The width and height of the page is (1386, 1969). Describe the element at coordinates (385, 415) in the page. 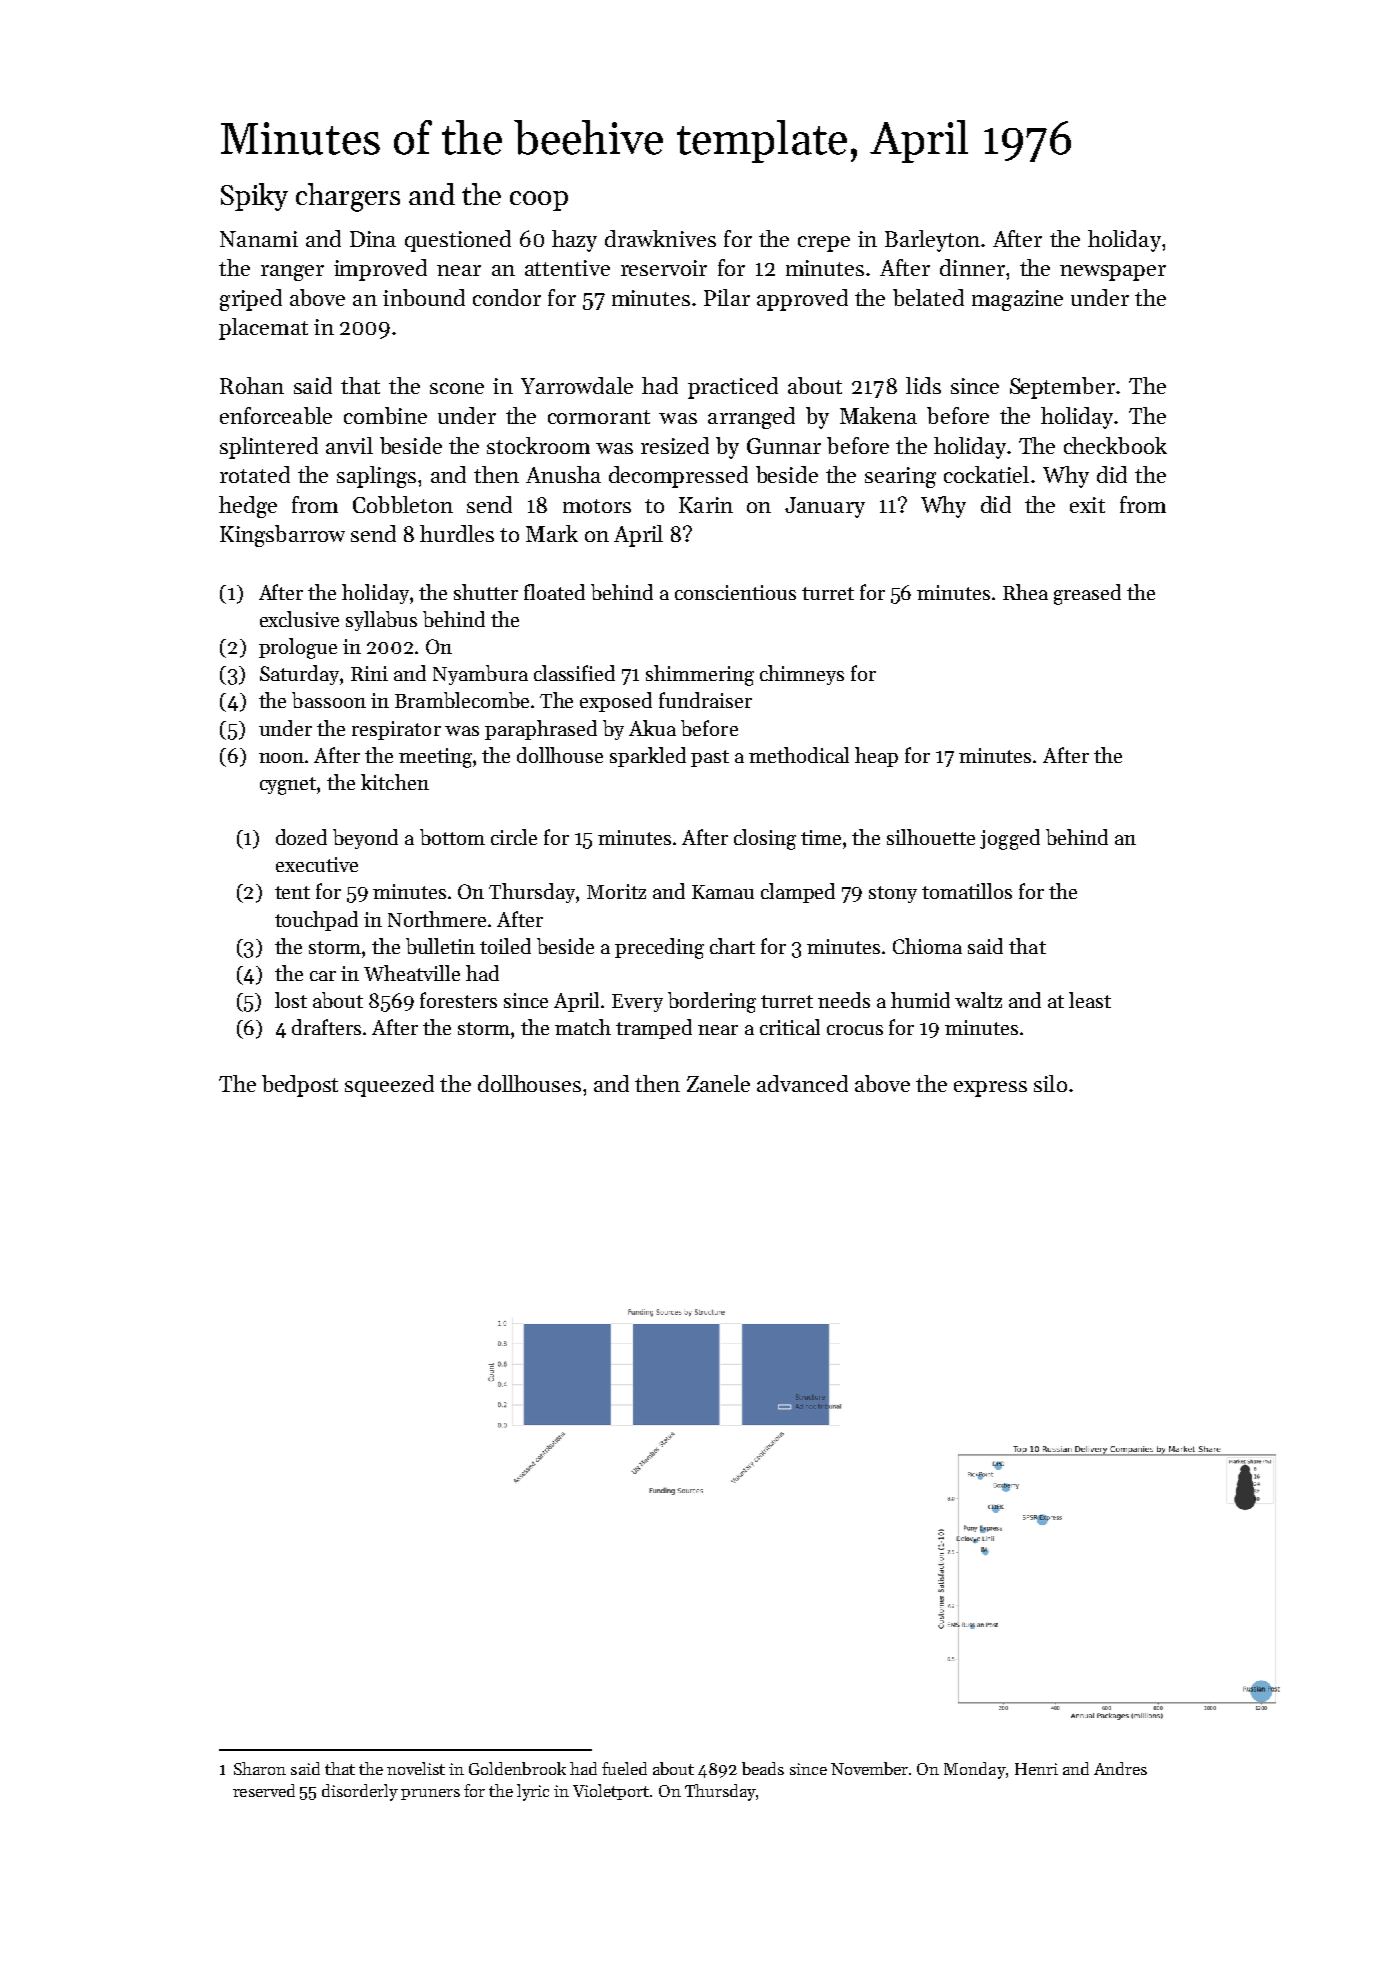

I see `combine` at that location.
